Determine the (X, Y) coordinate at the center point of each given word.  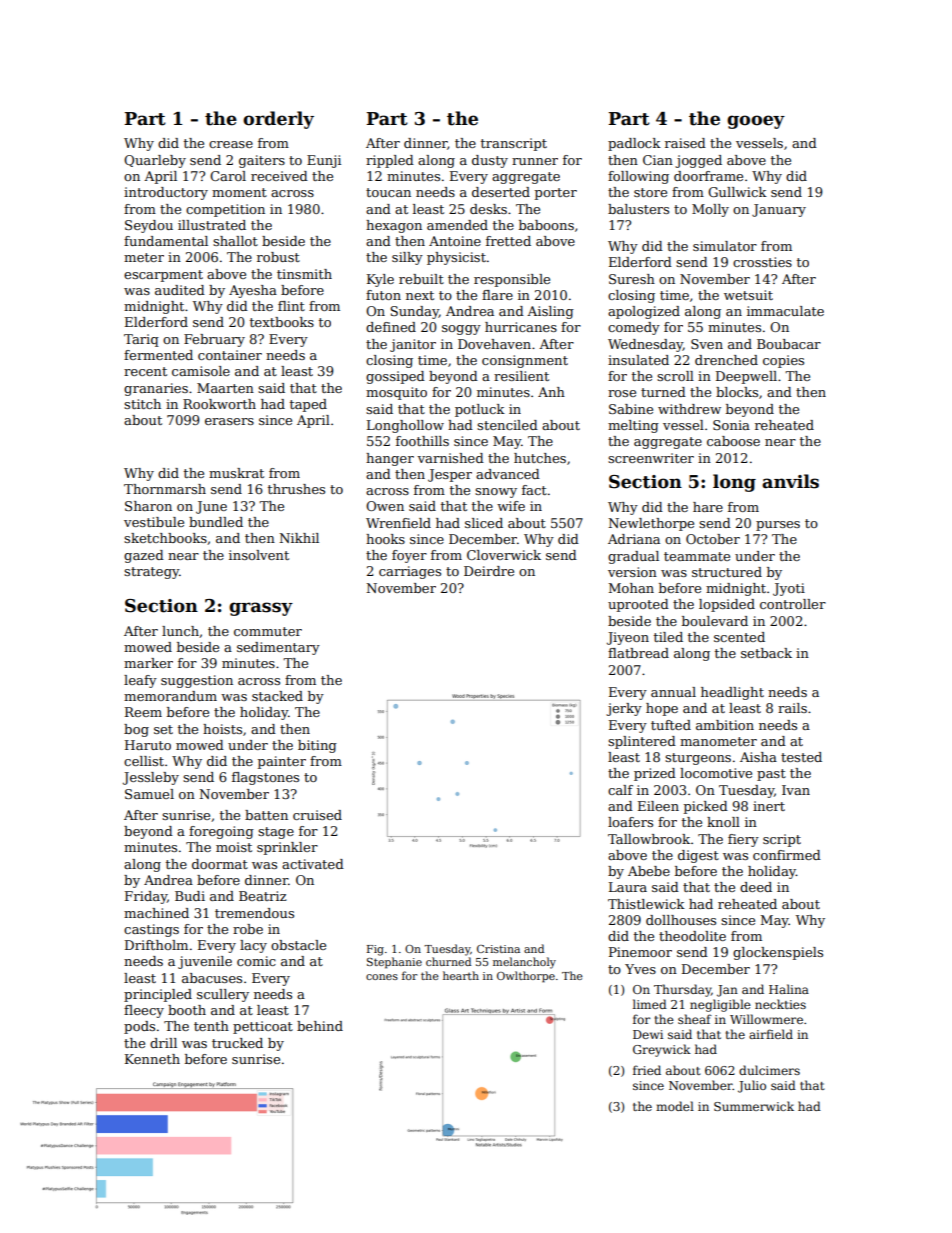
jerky (624, 709)
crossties (762, 262)
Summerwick (754, 1106)
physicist (456, 258)
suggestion (197, 681)
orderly (278, 120)
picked (706, 807)
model (675, 1106)
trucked (237, 1043)
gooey (756, 122)
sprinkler (287, 848)
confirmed (787, 855)
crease (231, 144)
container (230, 355)
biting (317, 746)
